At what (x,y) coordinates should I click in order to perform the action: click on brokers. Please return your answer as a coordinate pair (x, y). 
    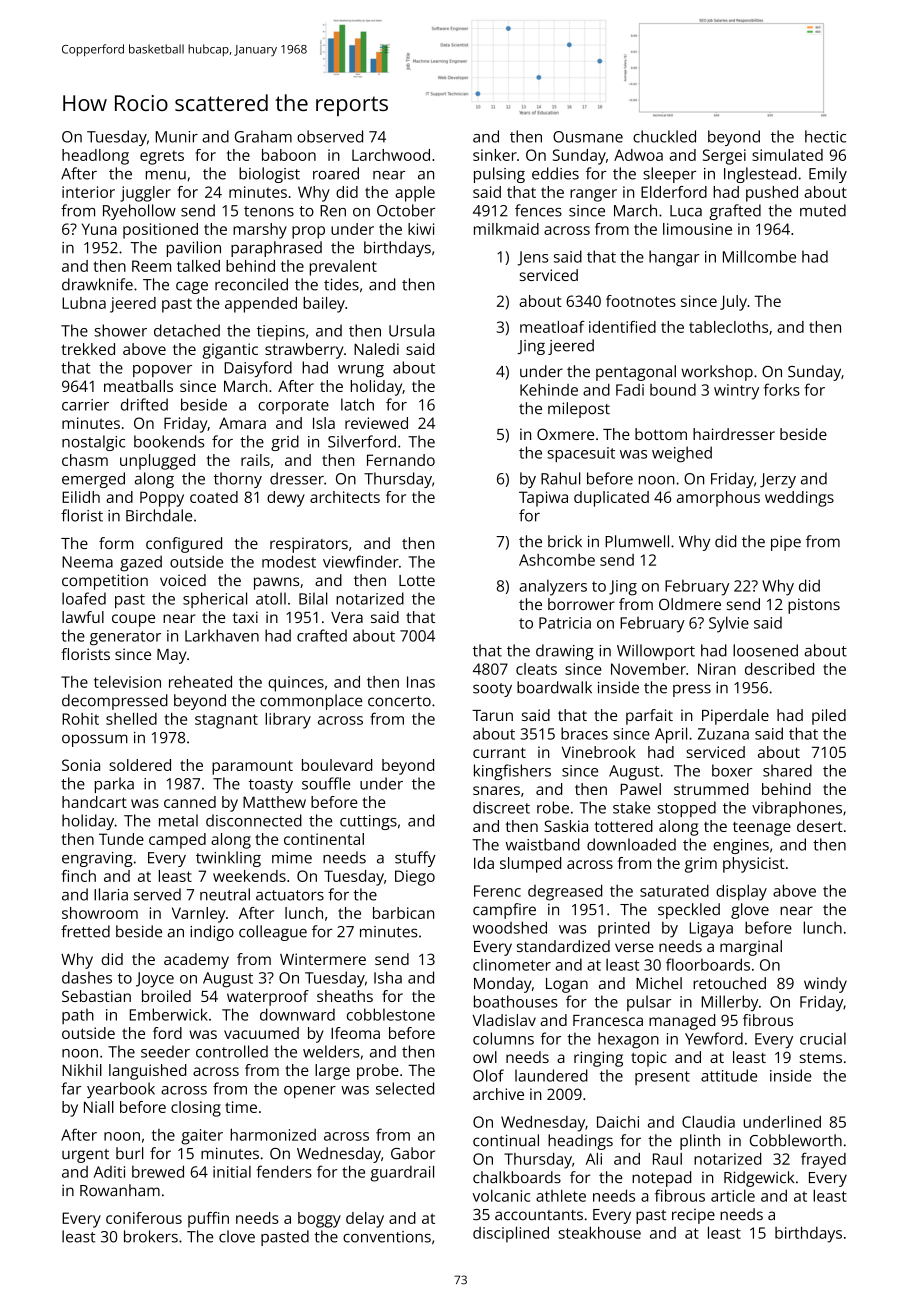
    Looking at the image, I should click on (151, 1236).
